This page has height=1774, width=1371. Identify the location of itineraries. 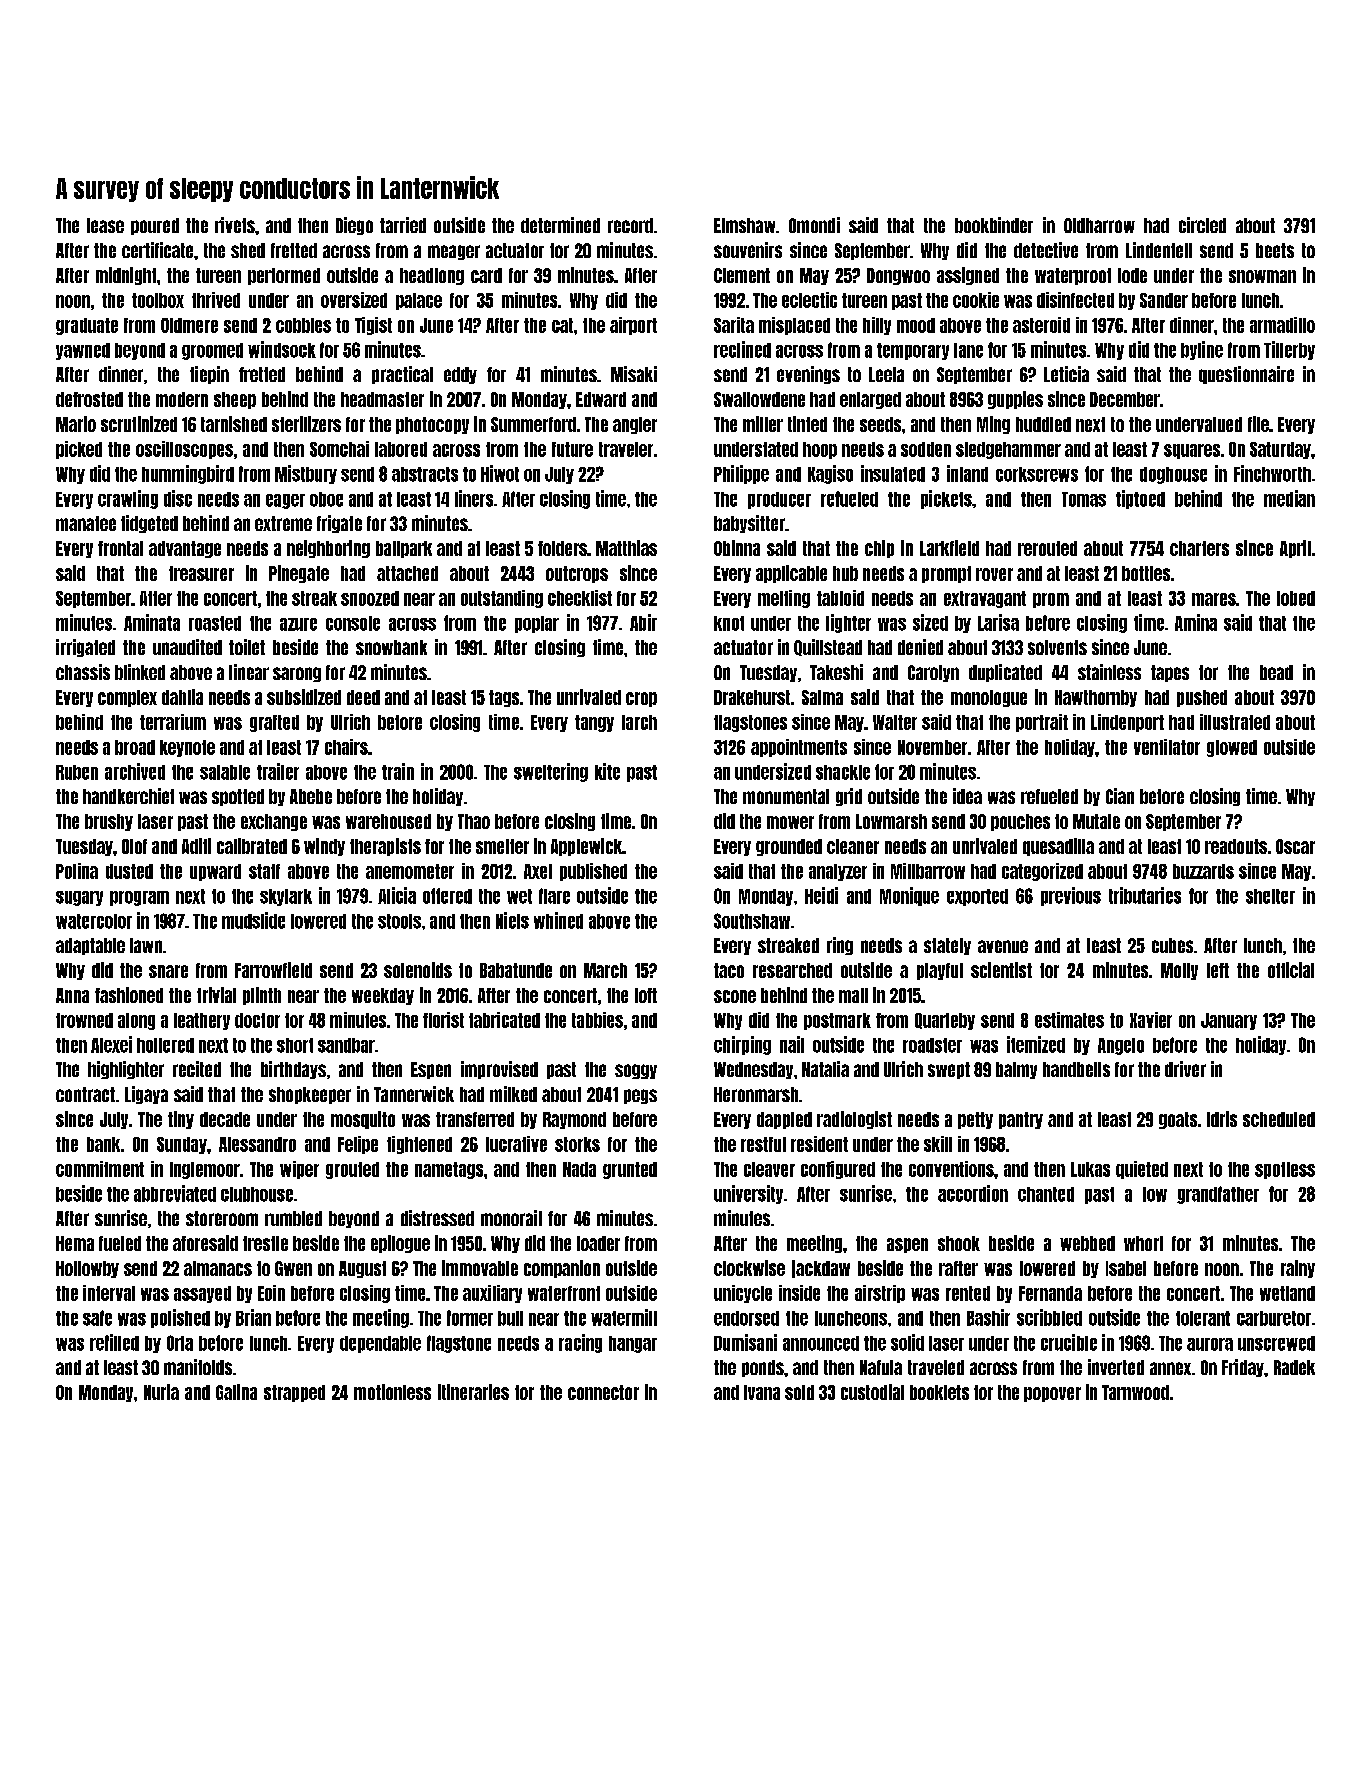
(473, 1392).
